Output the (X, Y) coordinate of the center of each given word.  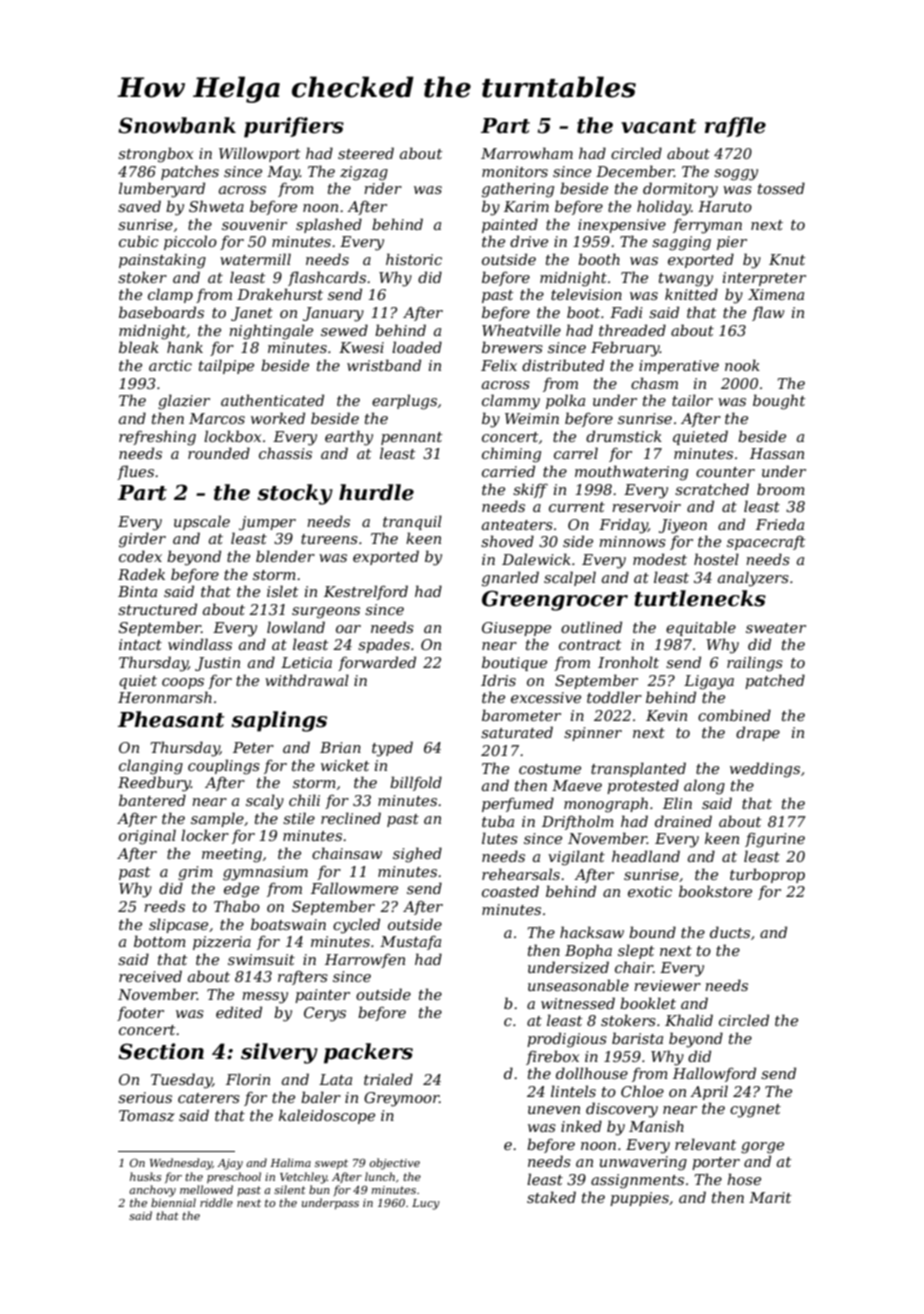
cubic (139, 241)
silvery (279, 1053)
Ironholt (628, 662)
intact (140, 644)
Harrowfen (365, 961)
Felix (499, 365)
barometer (521, 715)
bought (779, 402)
